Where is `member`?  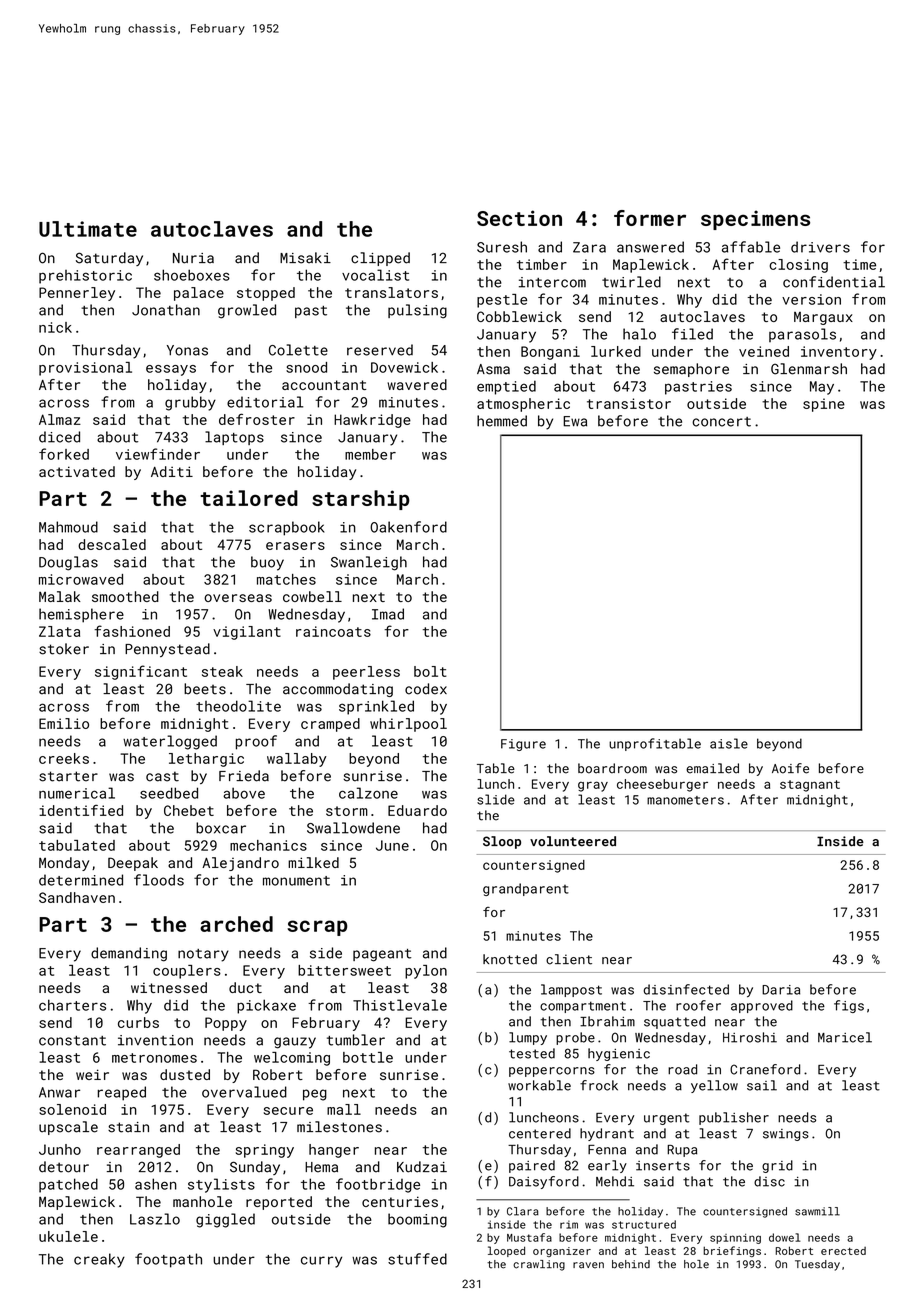
member is located at coordinates (370, 454).
